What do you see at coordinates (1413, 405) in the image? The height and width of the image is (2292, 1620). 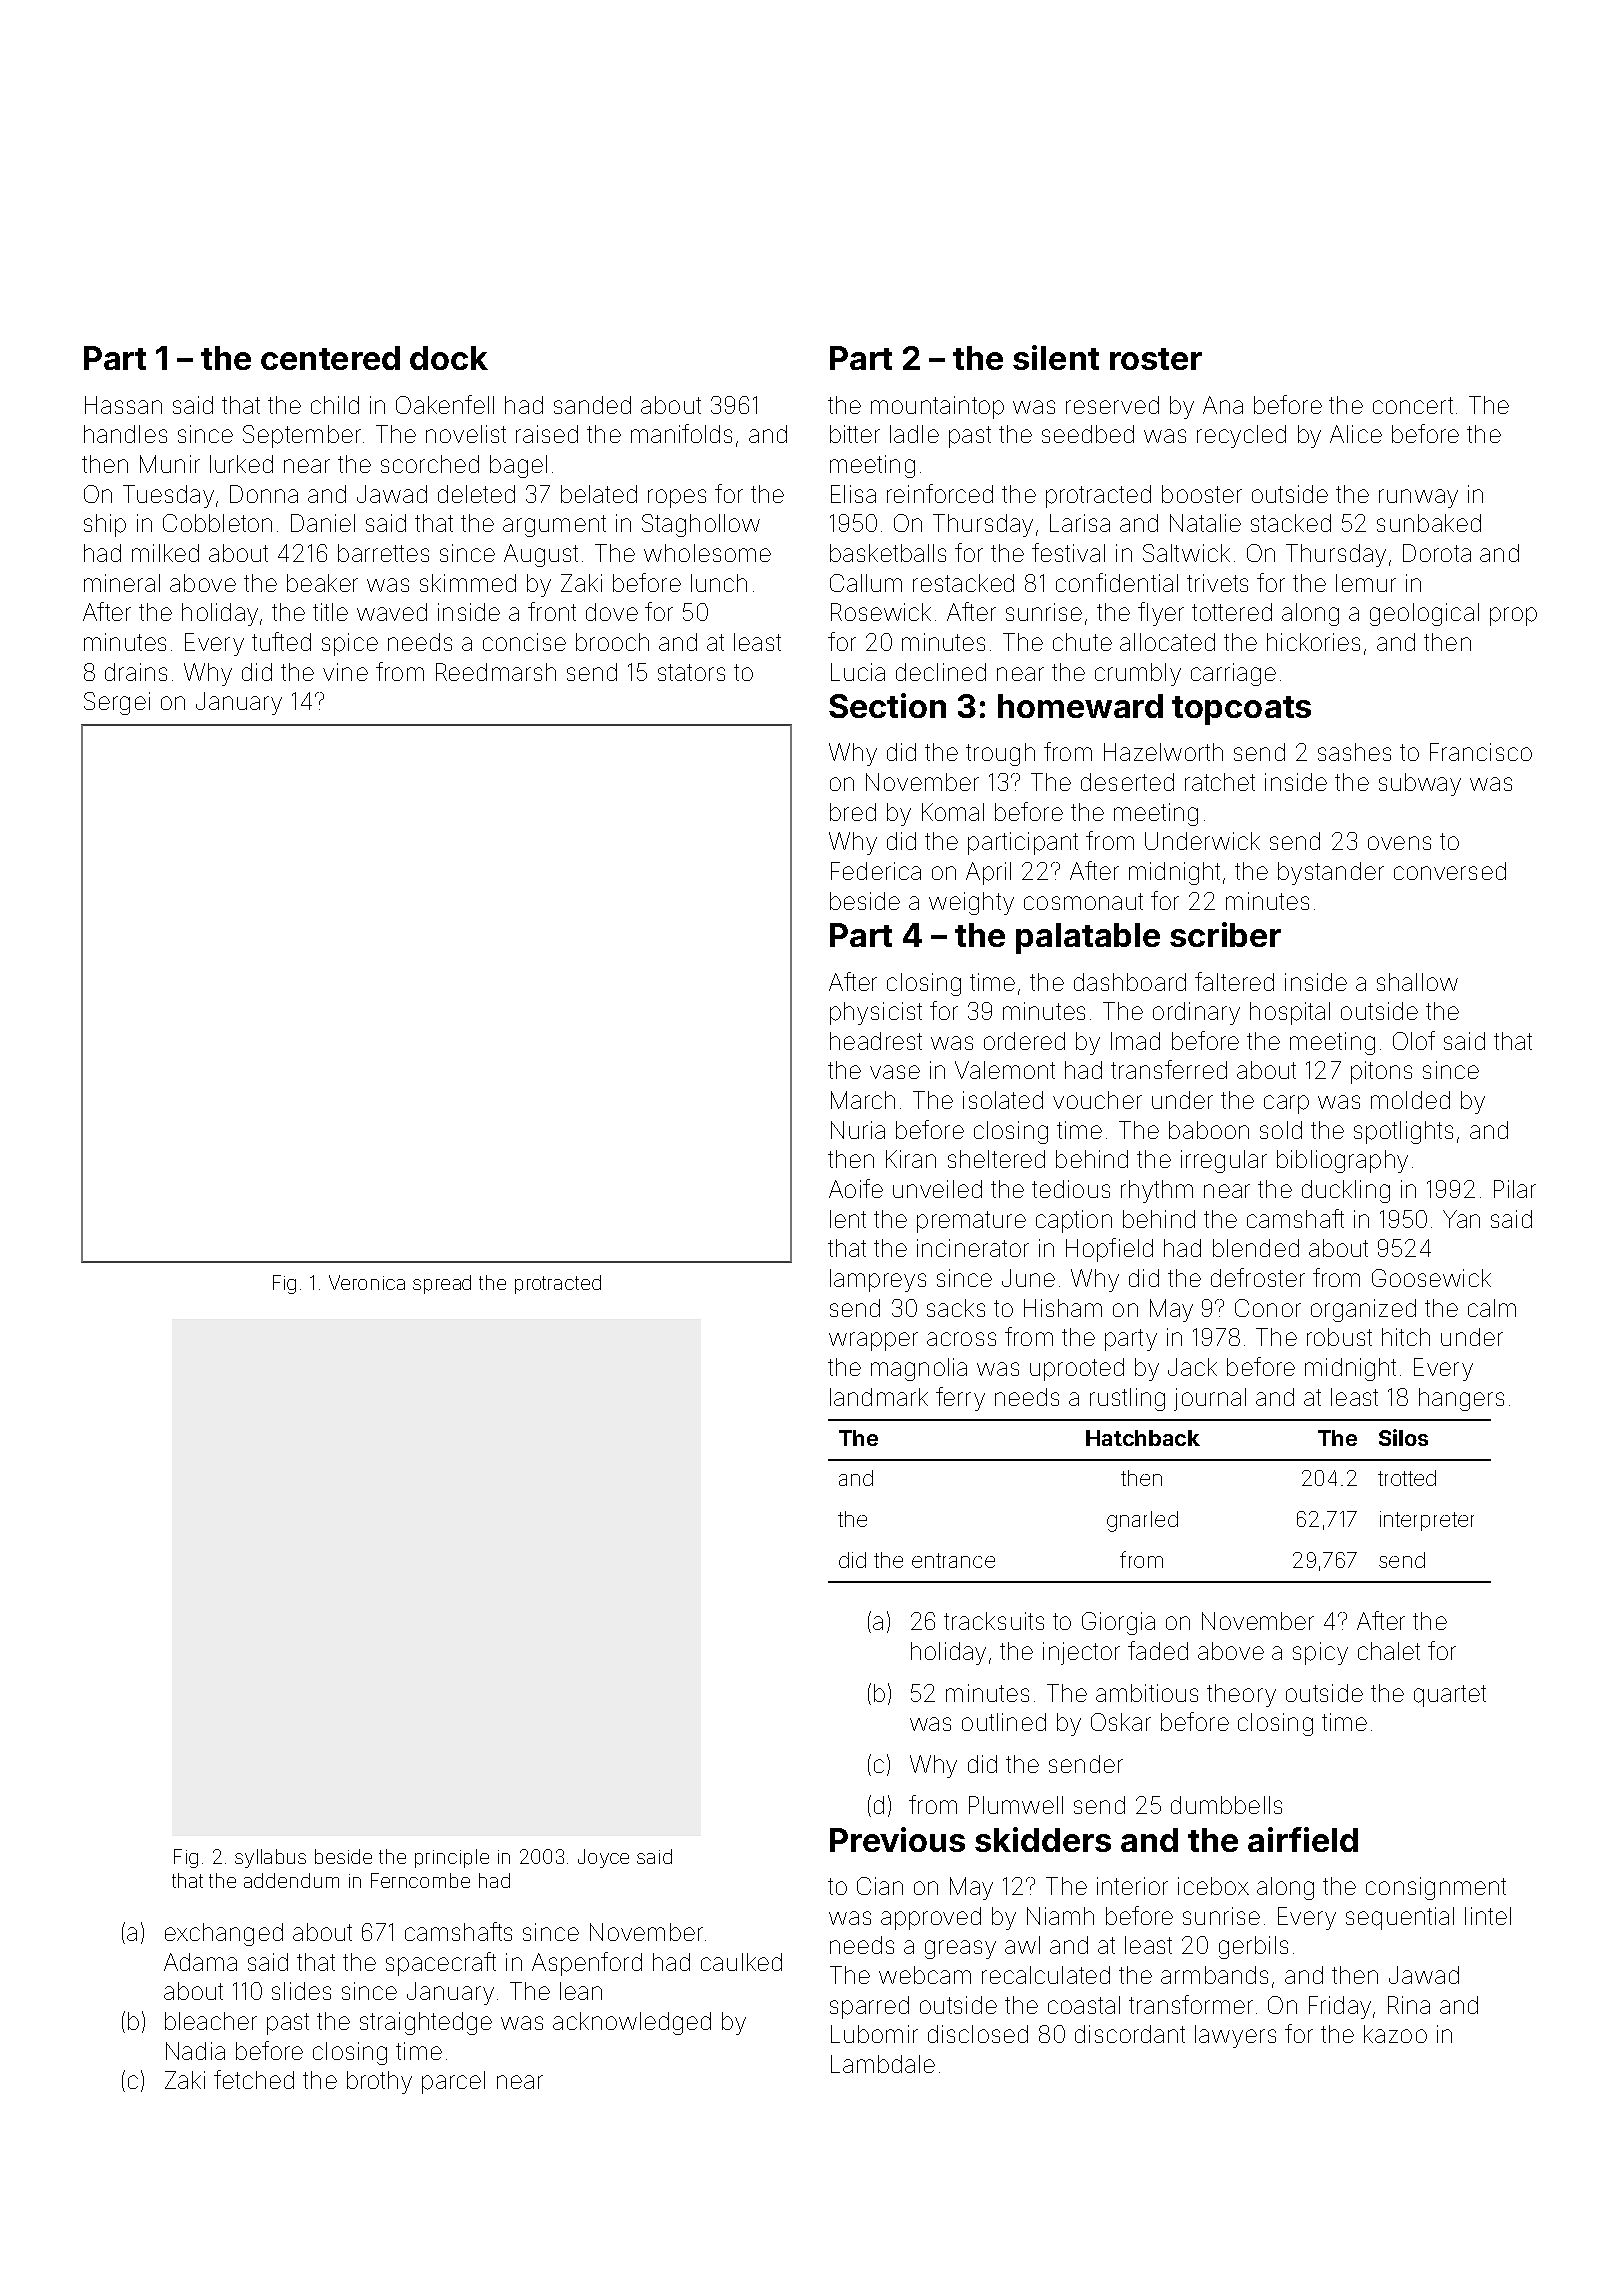 I see `concert` at bounding box center [1413, 405].
